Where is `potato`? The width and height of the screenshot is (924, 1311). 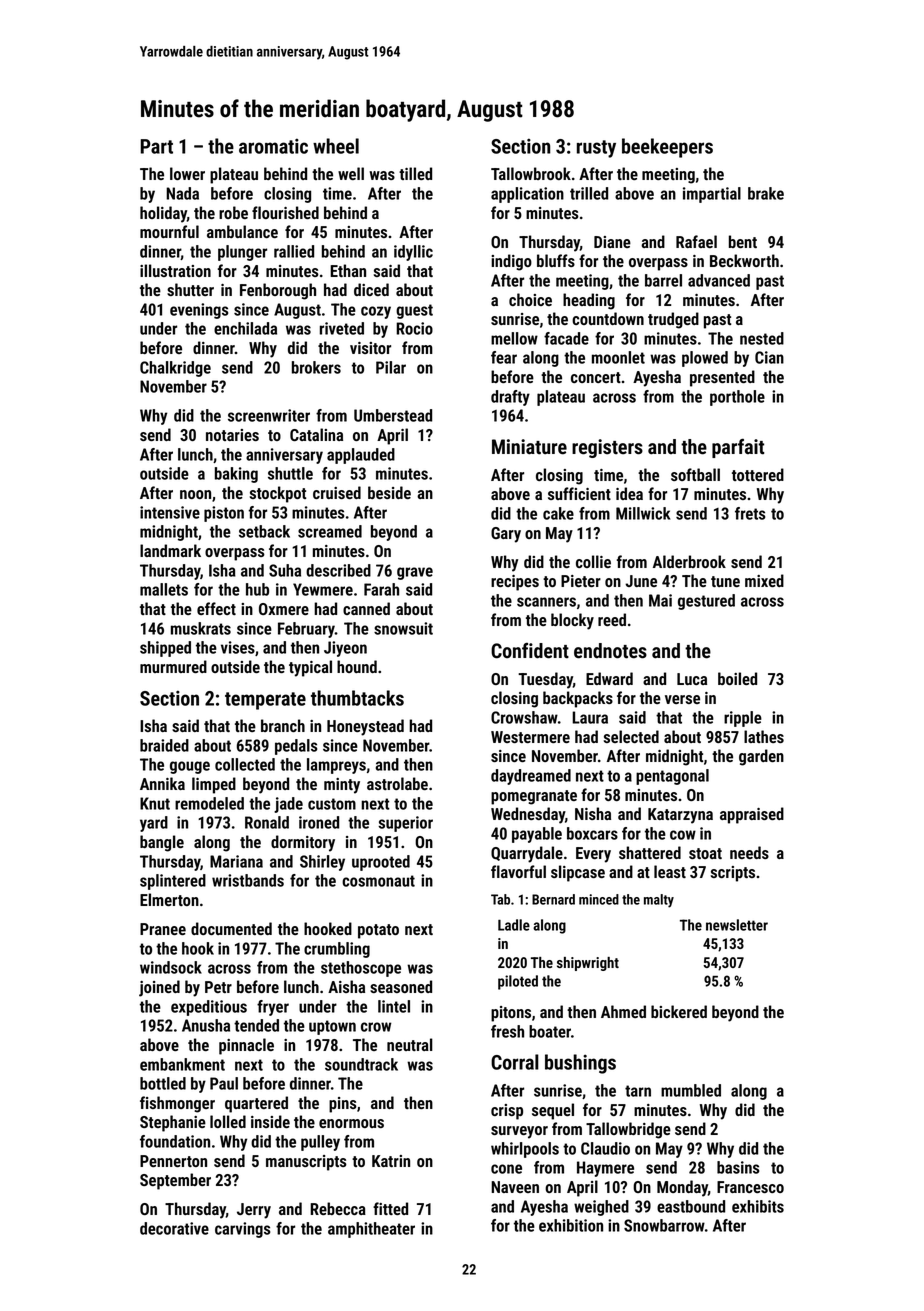 potato is located at coordinates (378, 931).
